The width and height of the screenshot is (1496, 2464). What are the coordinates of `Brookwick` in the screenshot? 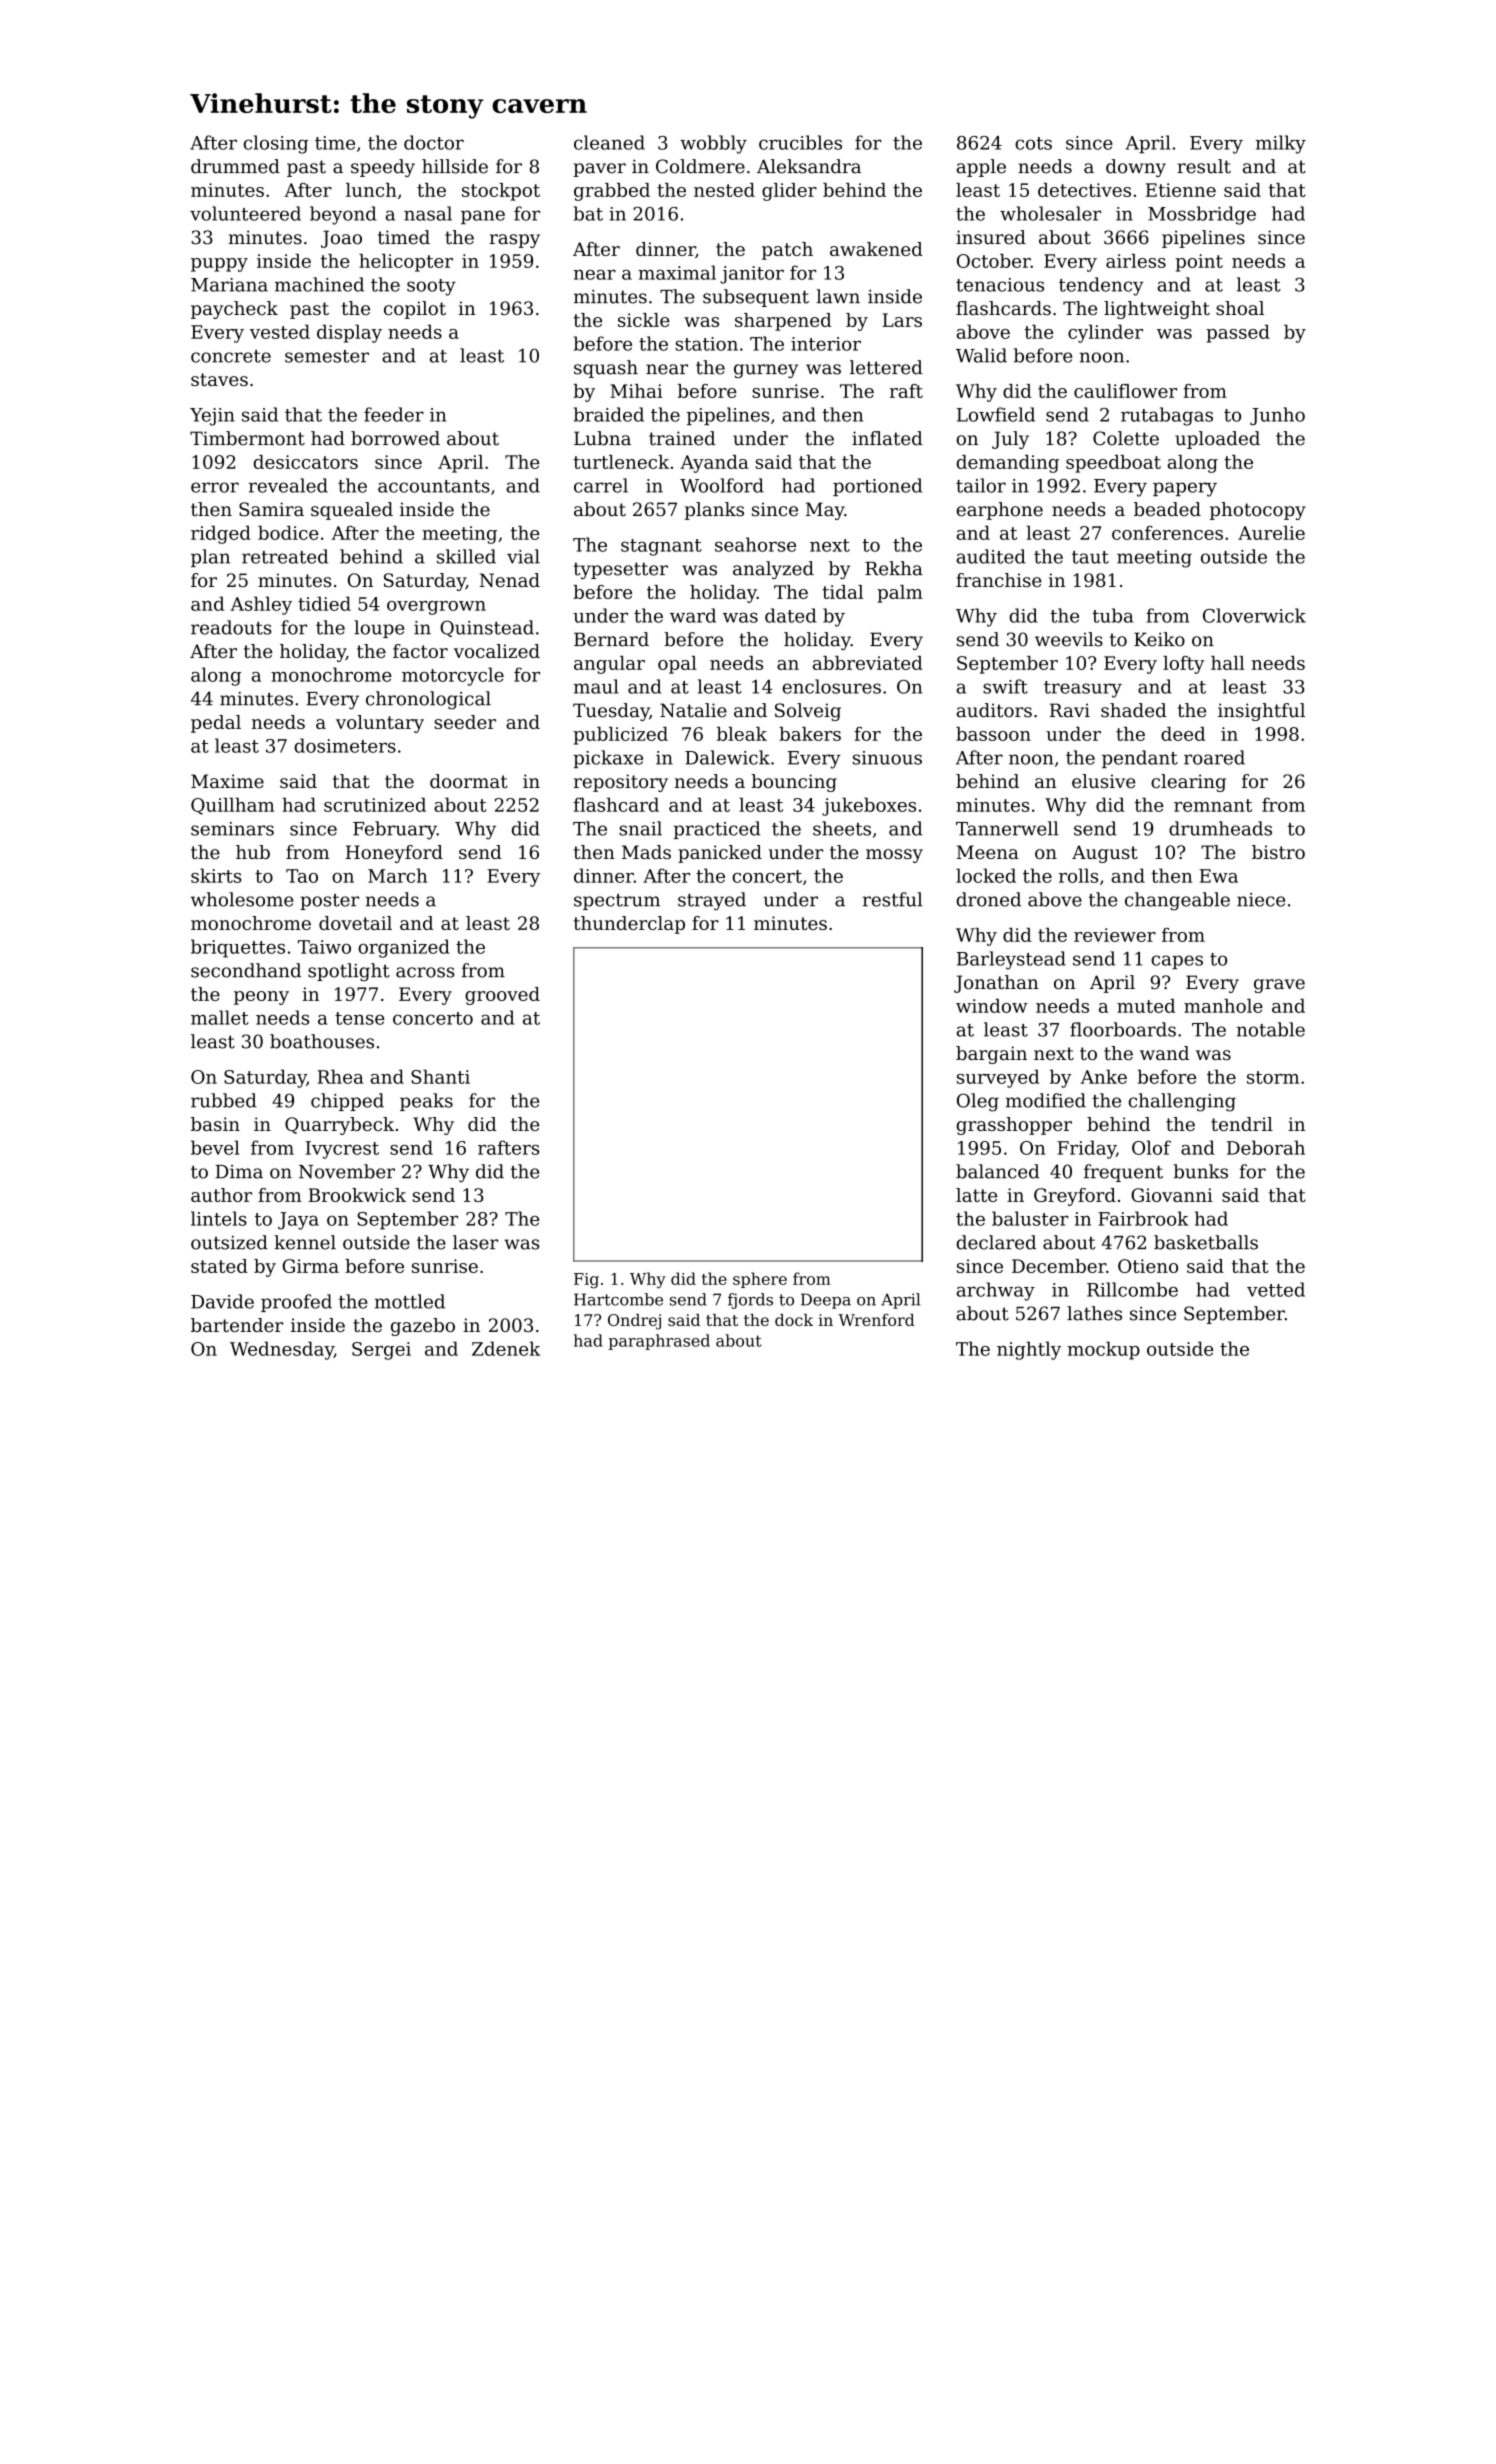 It's located at (357, 1195).
